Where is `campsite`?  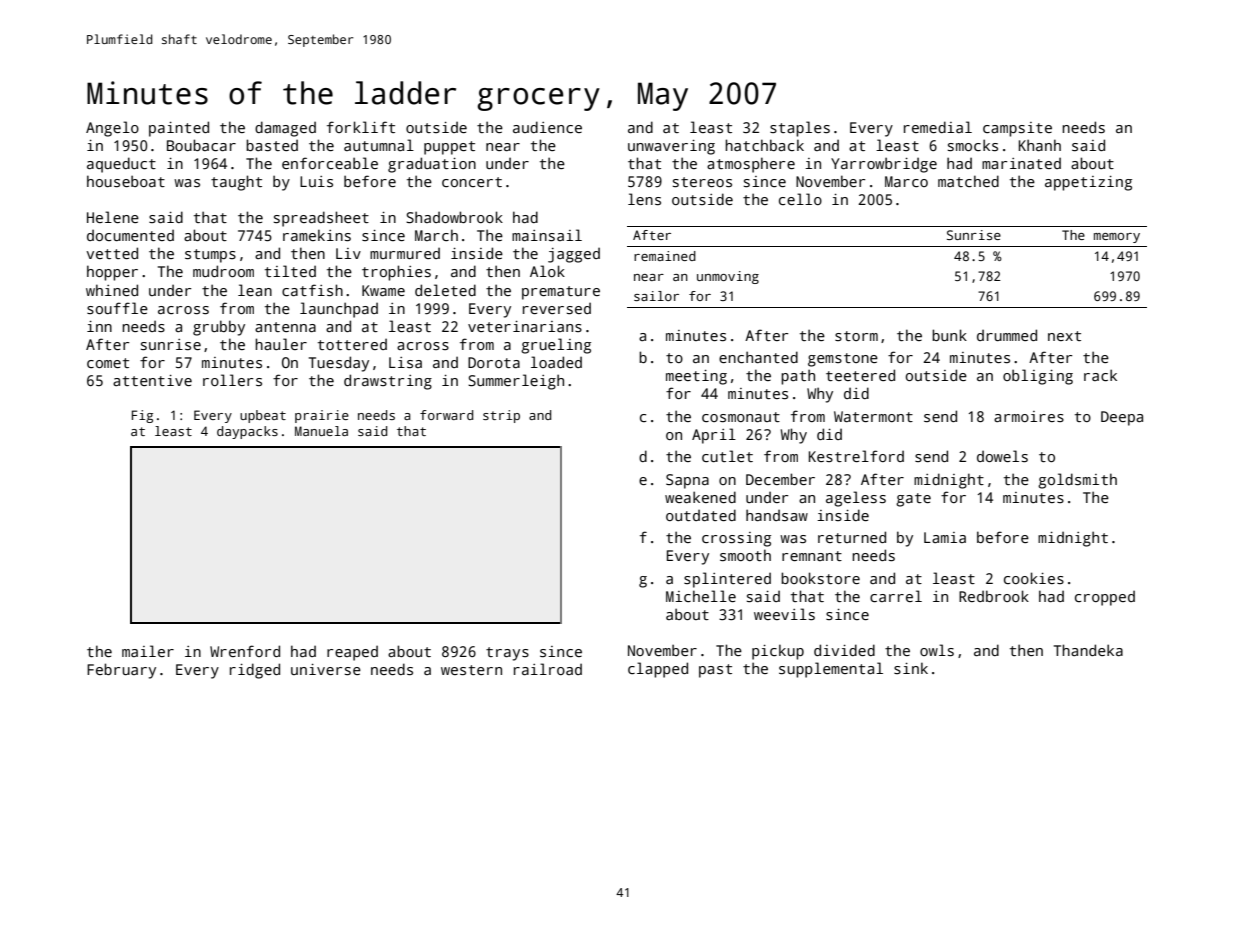
campsite is located at coordinates (1017, 129).
